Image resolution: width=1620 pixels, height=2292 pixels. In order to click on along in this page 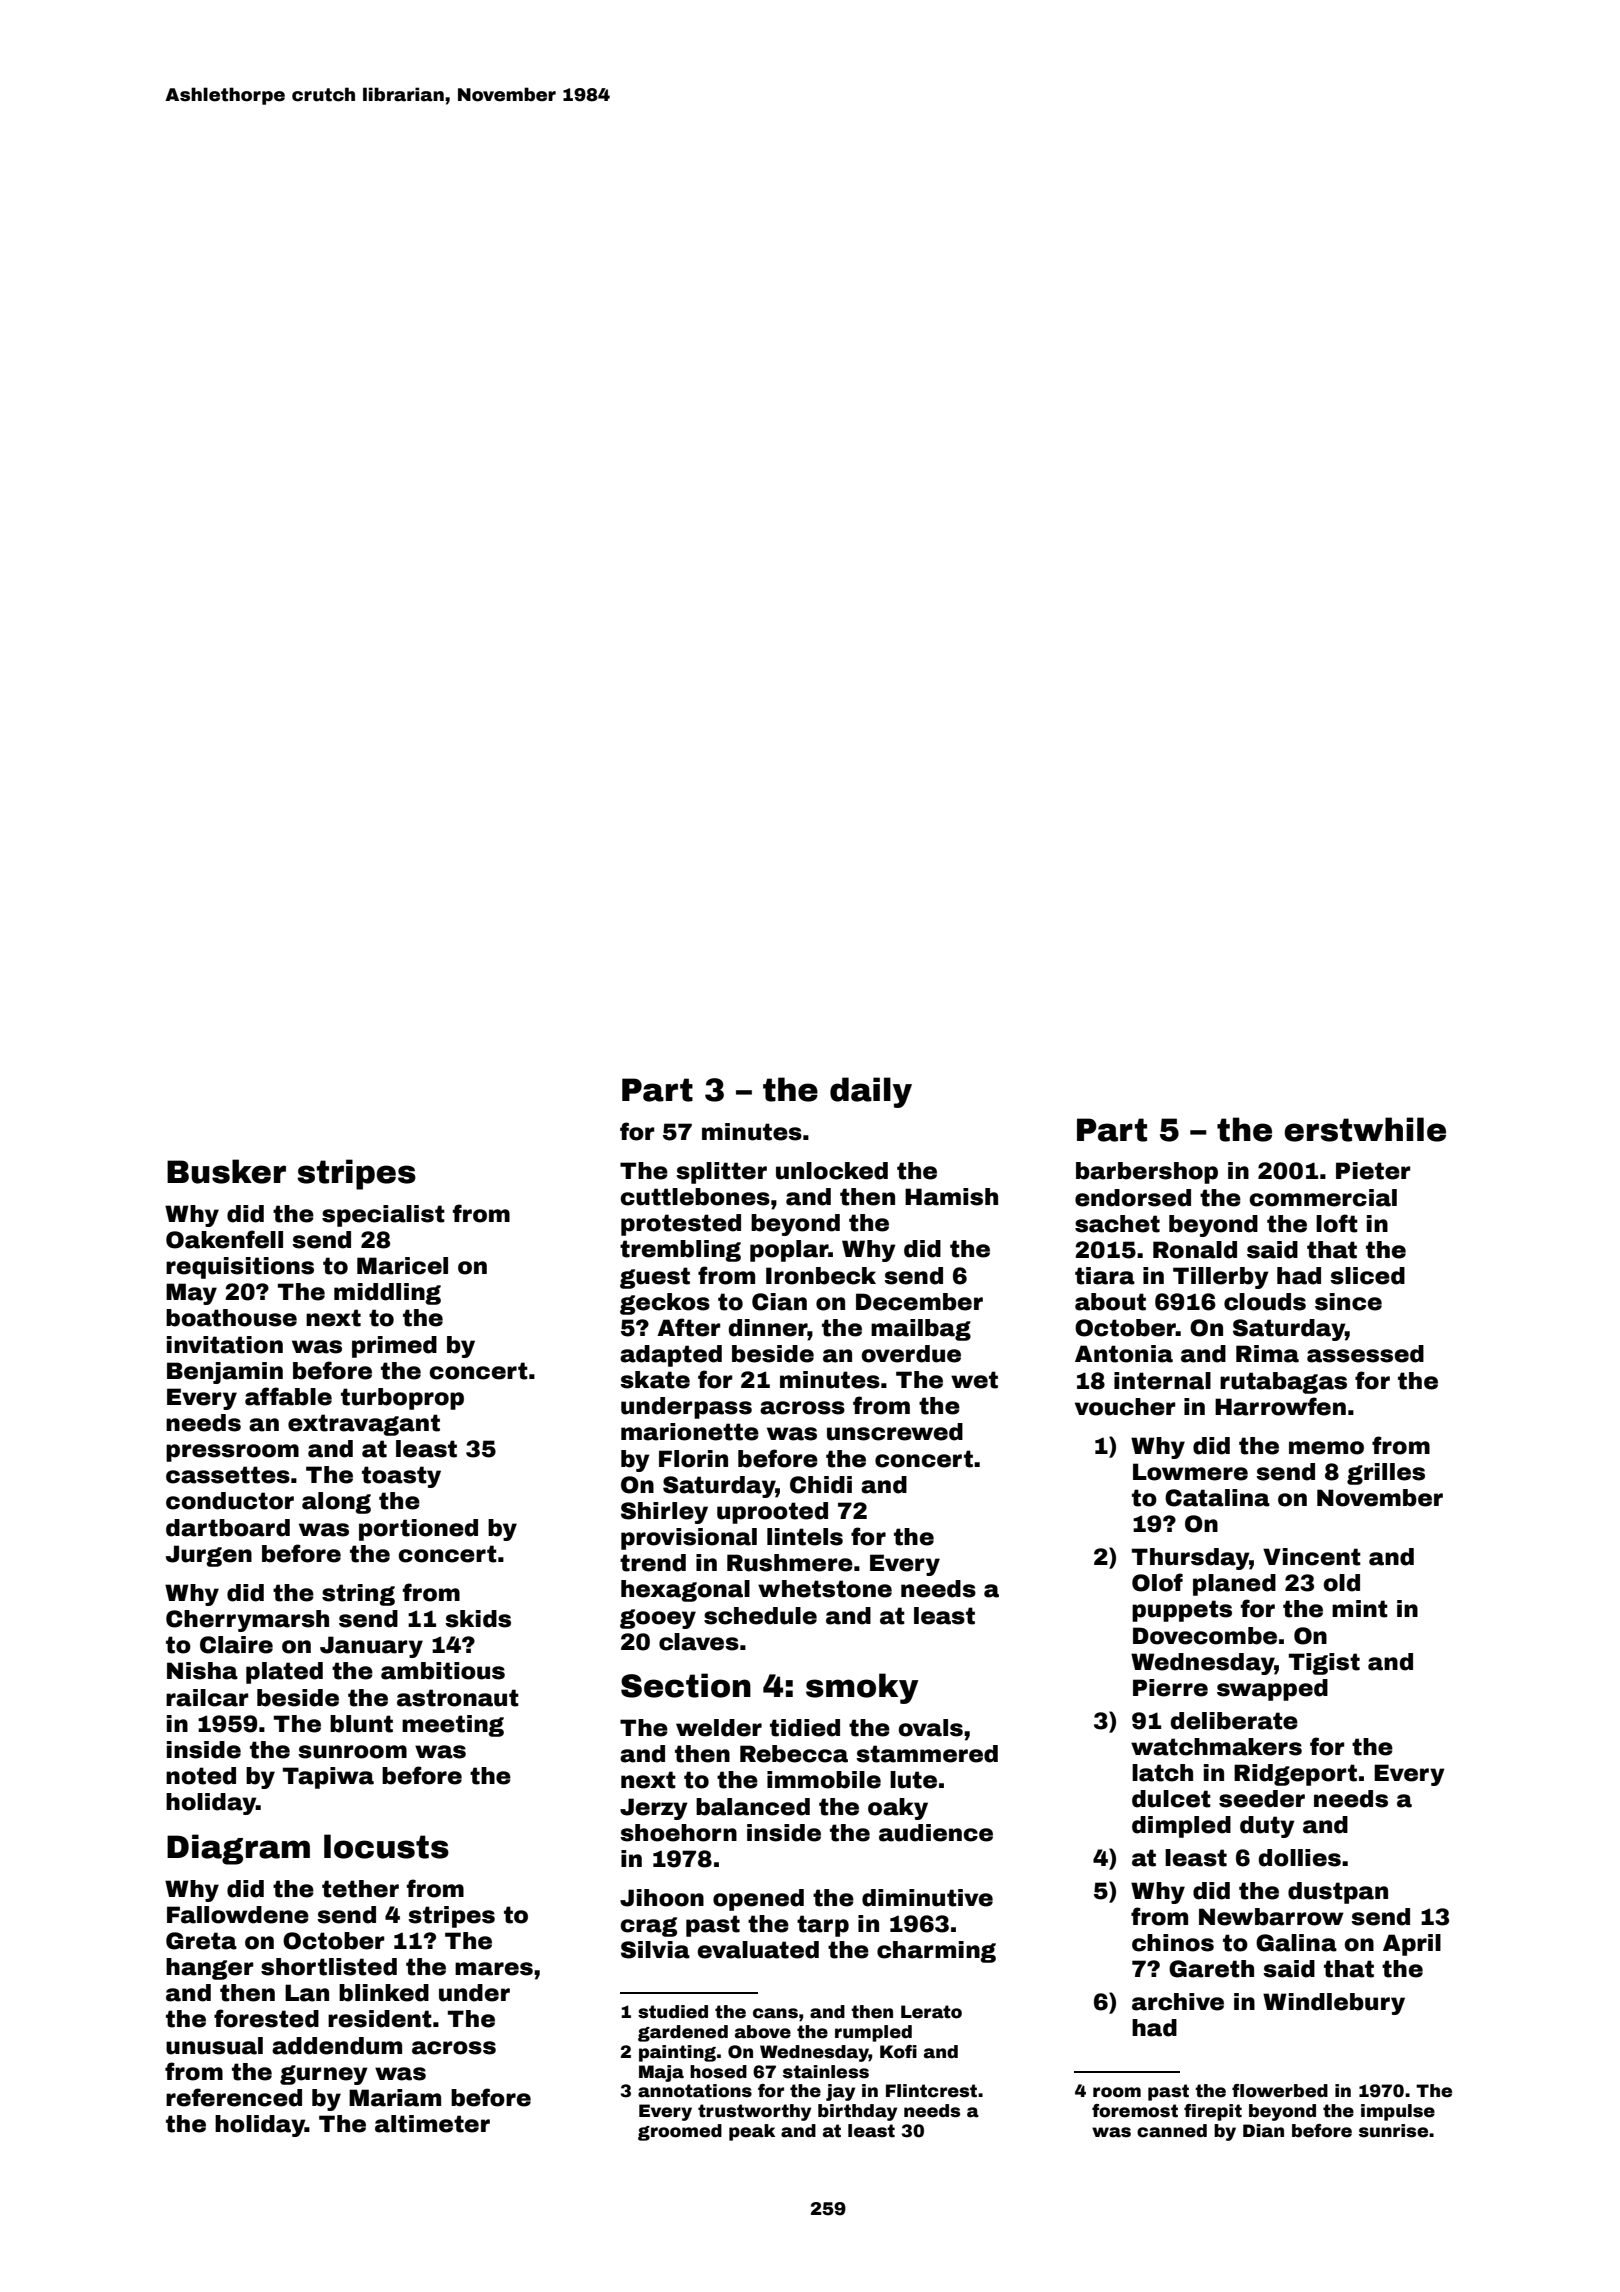, I will do `click(336, 1503)`.
